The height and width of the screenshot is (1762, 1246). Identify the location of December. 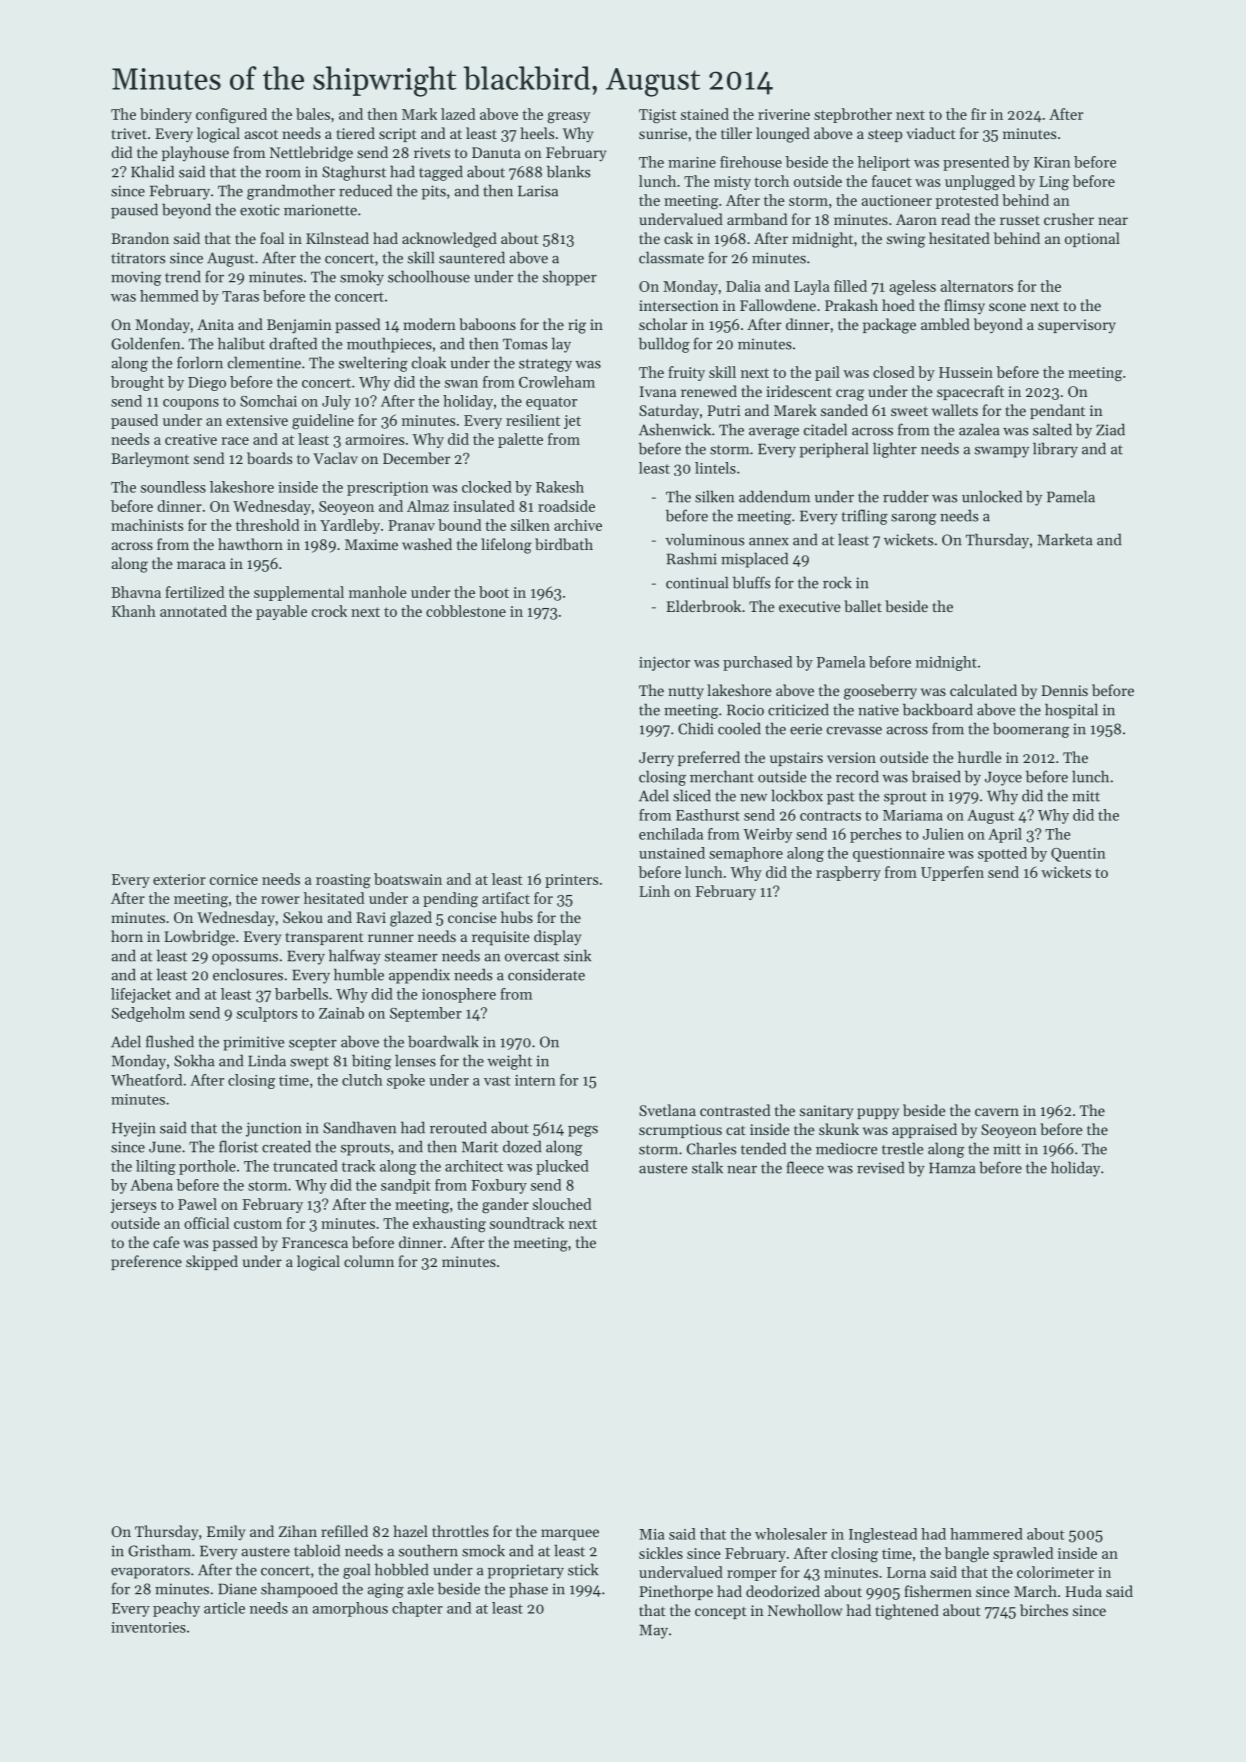
(416, 458).
